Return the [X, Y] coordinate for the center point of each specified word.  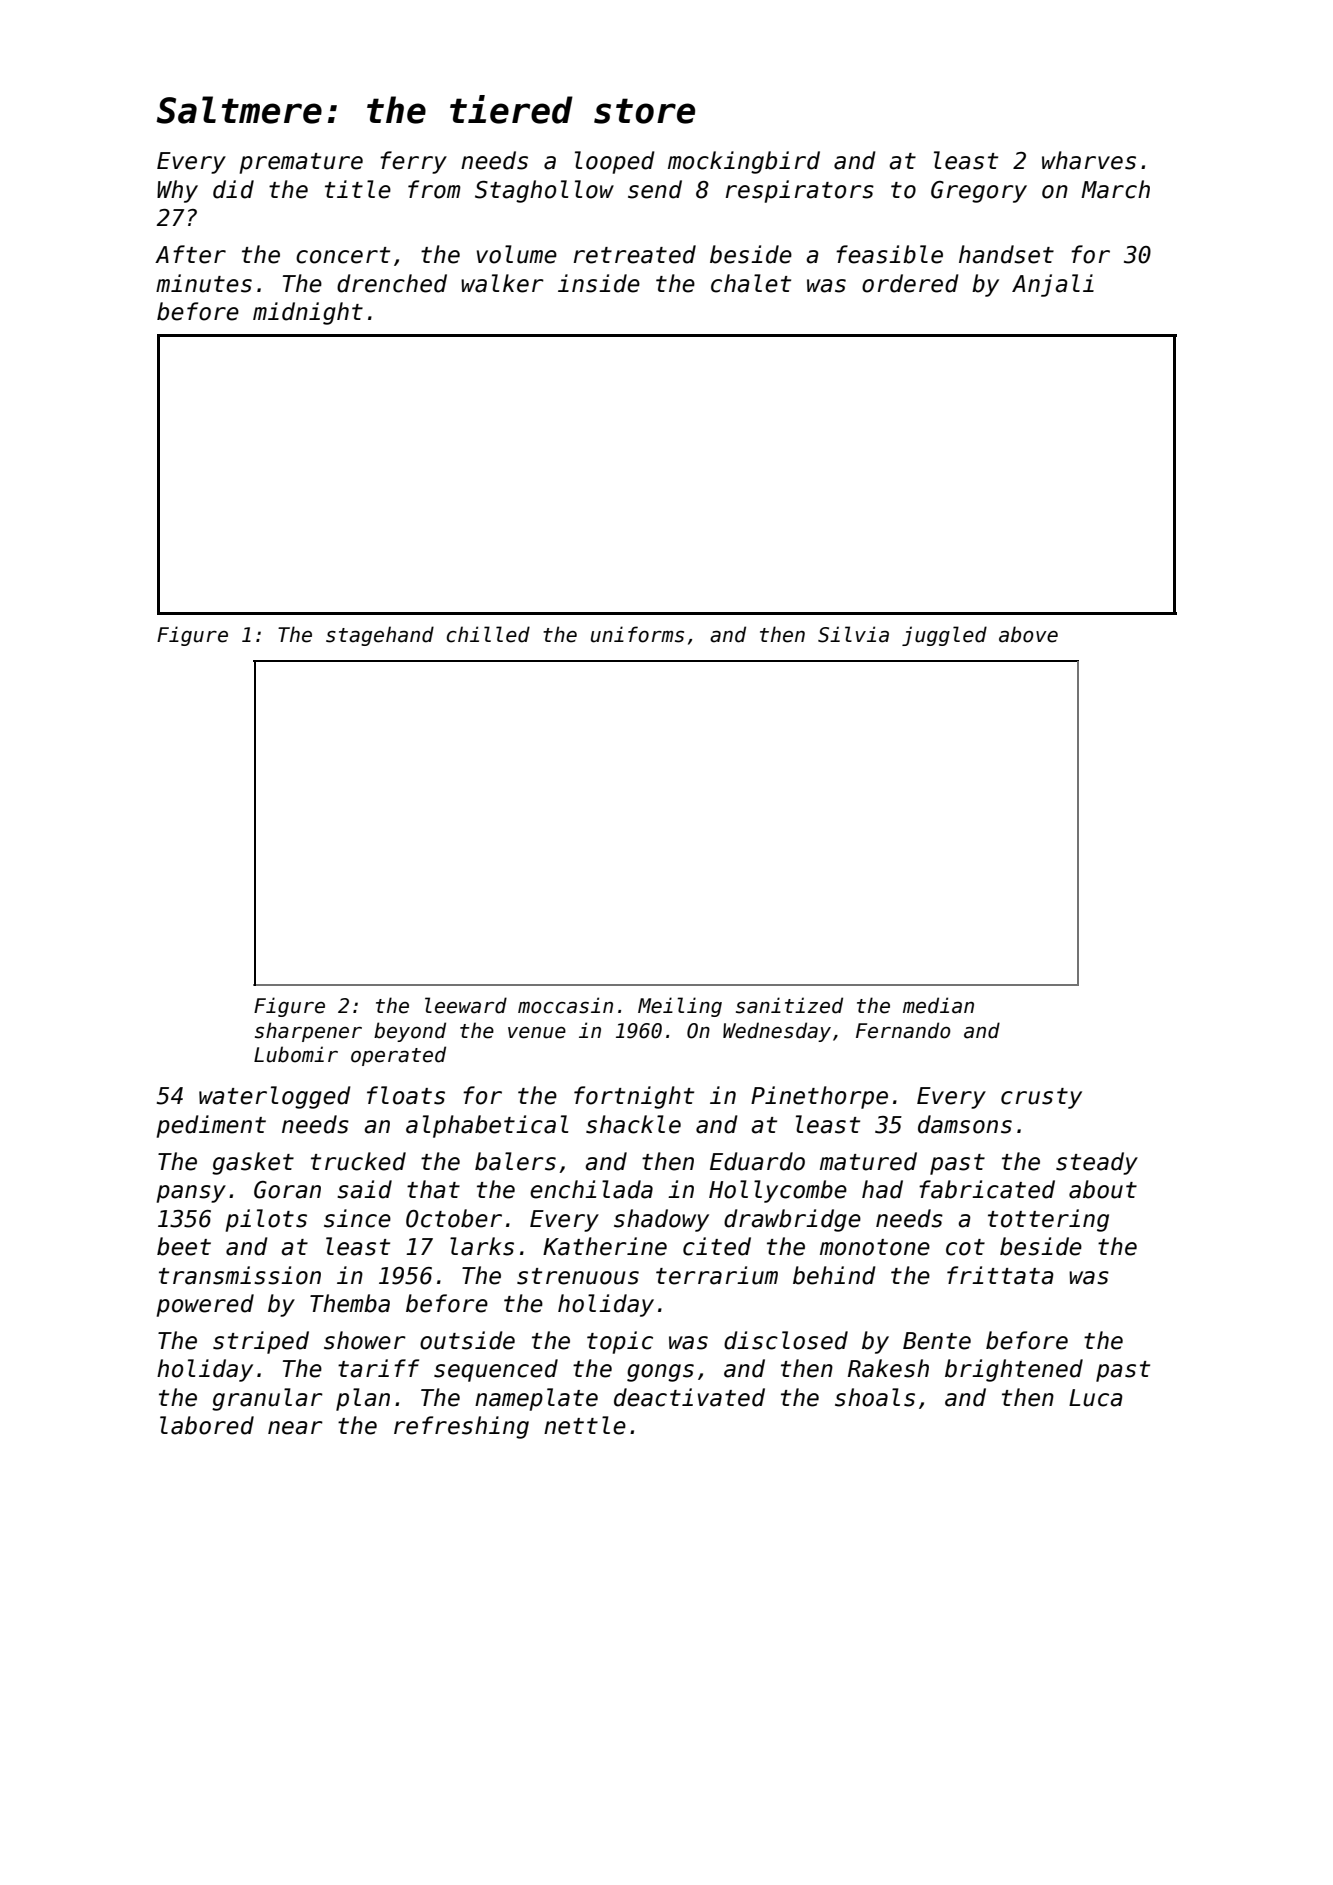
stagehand [380, 636]
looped [615, 162]
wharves [1089, 160]
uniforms [637, 634]
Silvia [853, 634]
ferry [413, 162]
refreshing [461, 1427]
